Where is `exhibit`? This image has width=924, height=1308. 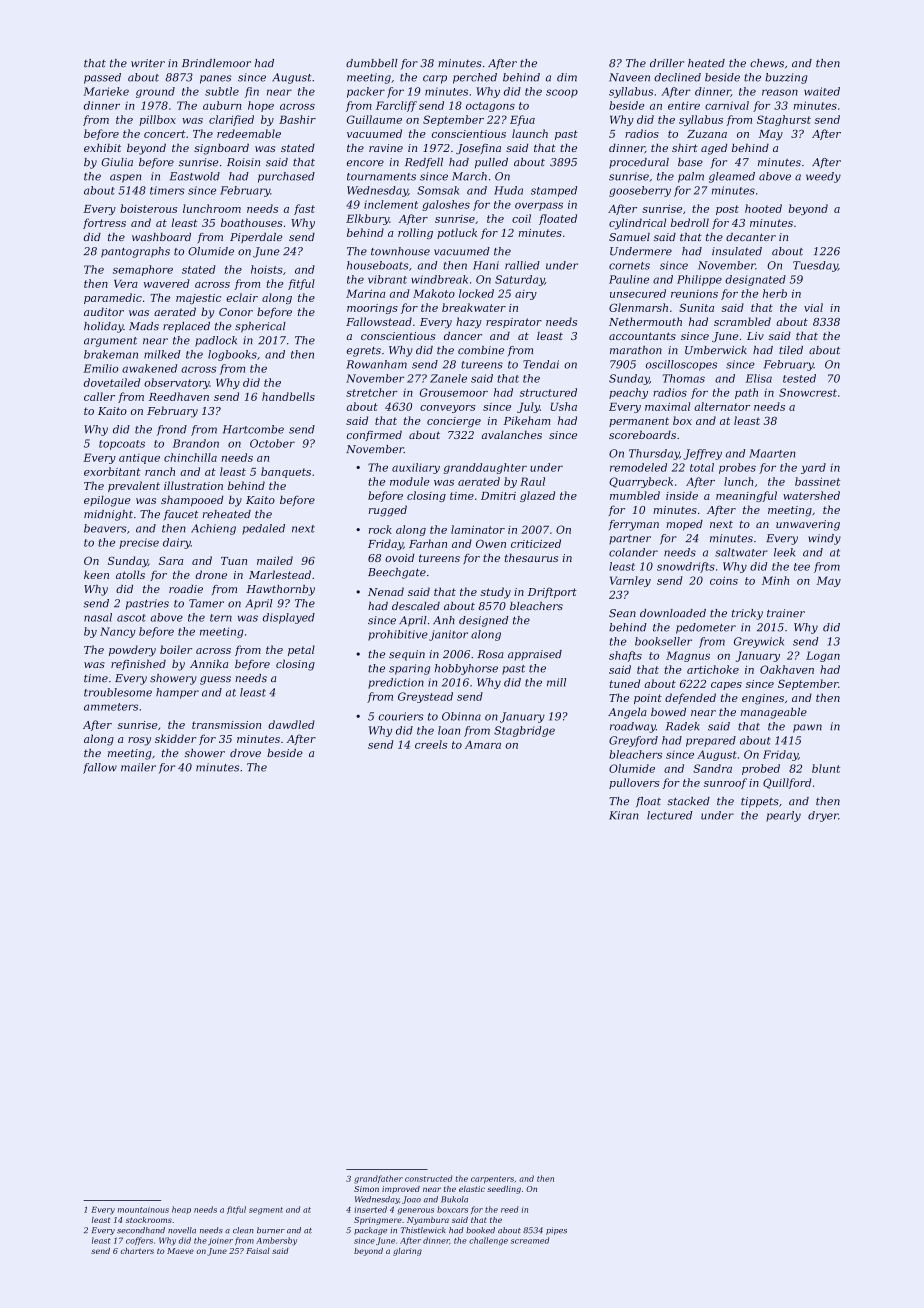 exhibit is located at coordinates (102, 147).
